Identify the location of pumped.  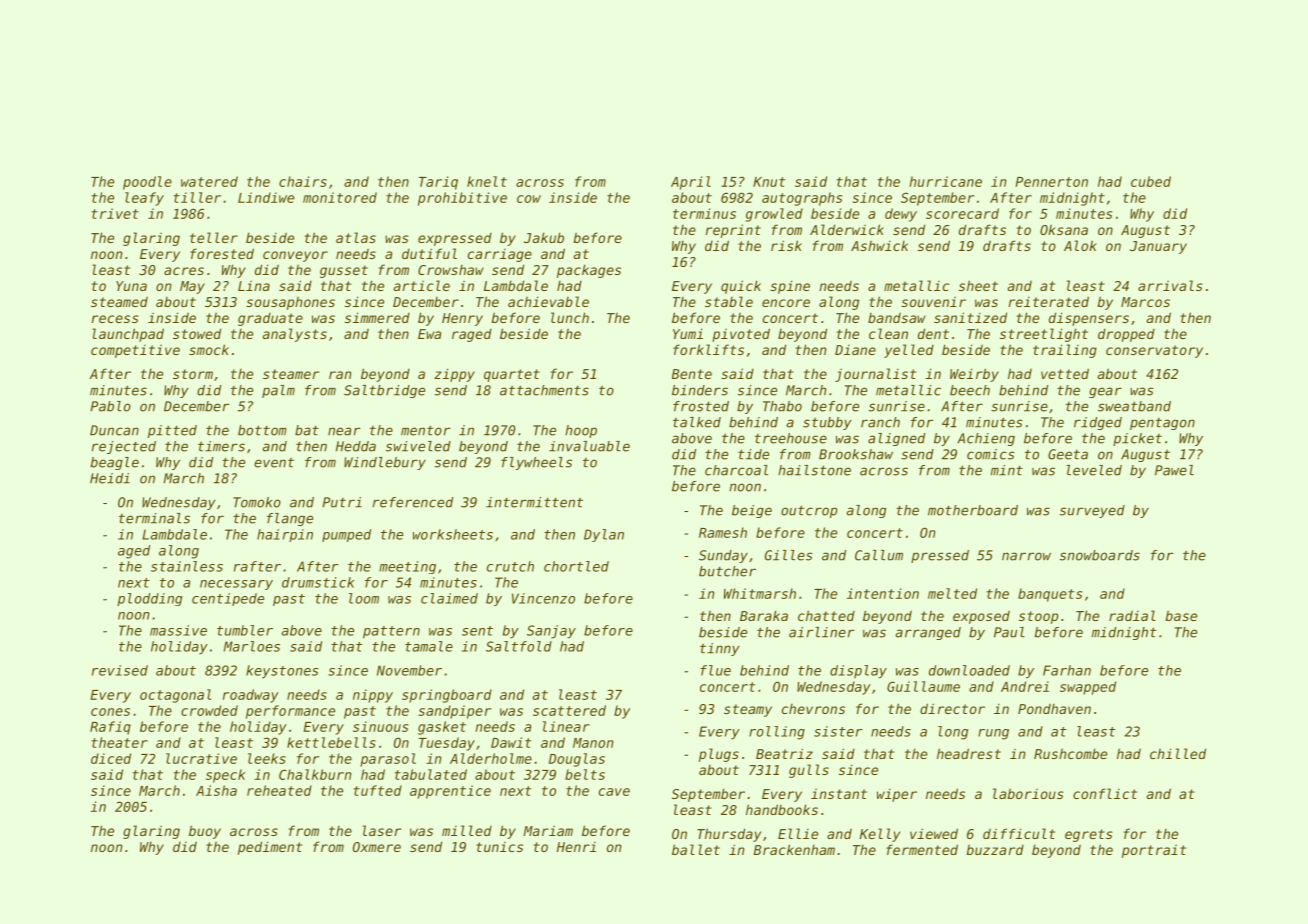
(346, 535).
